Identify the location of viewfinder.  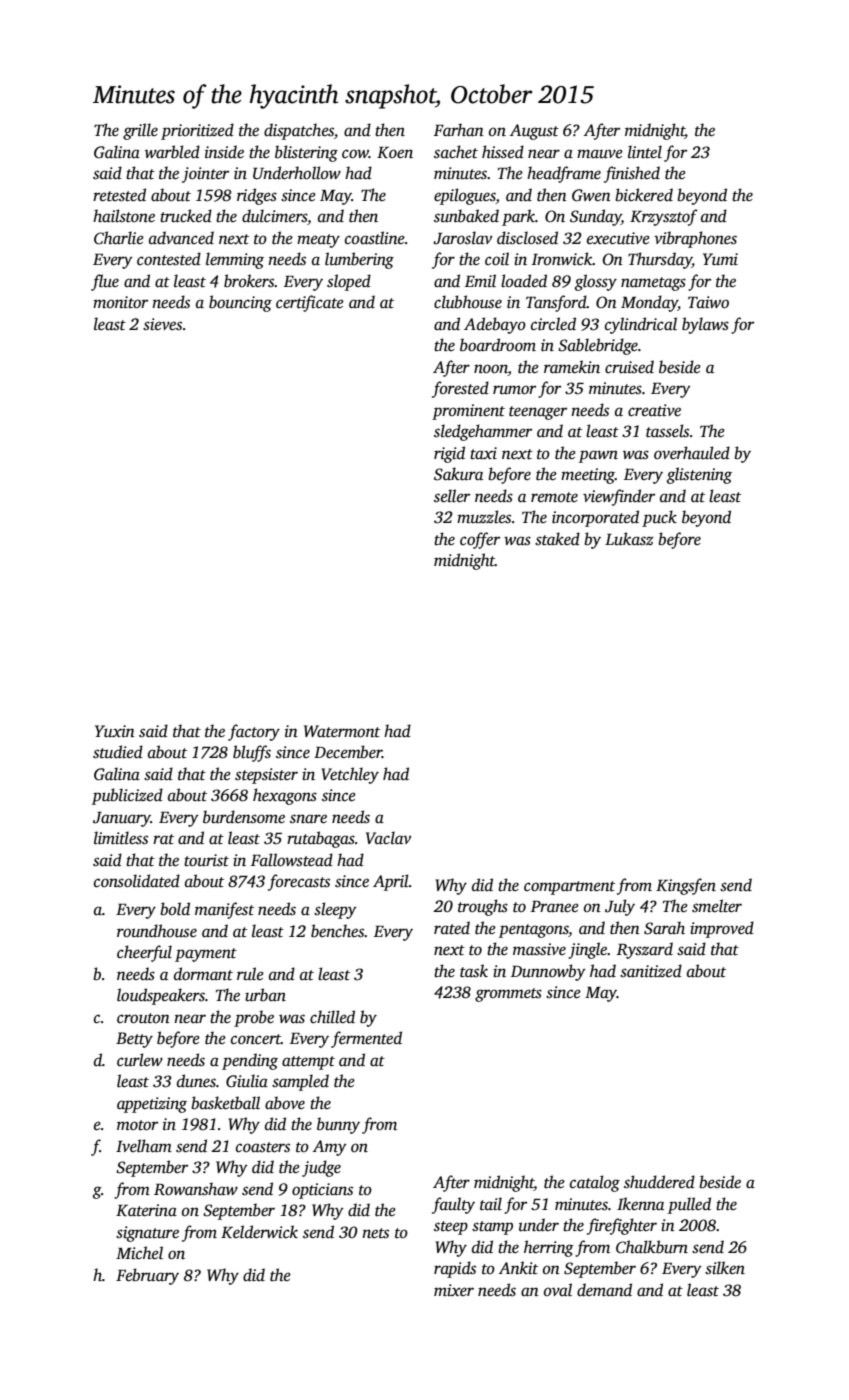
(619, 497).
